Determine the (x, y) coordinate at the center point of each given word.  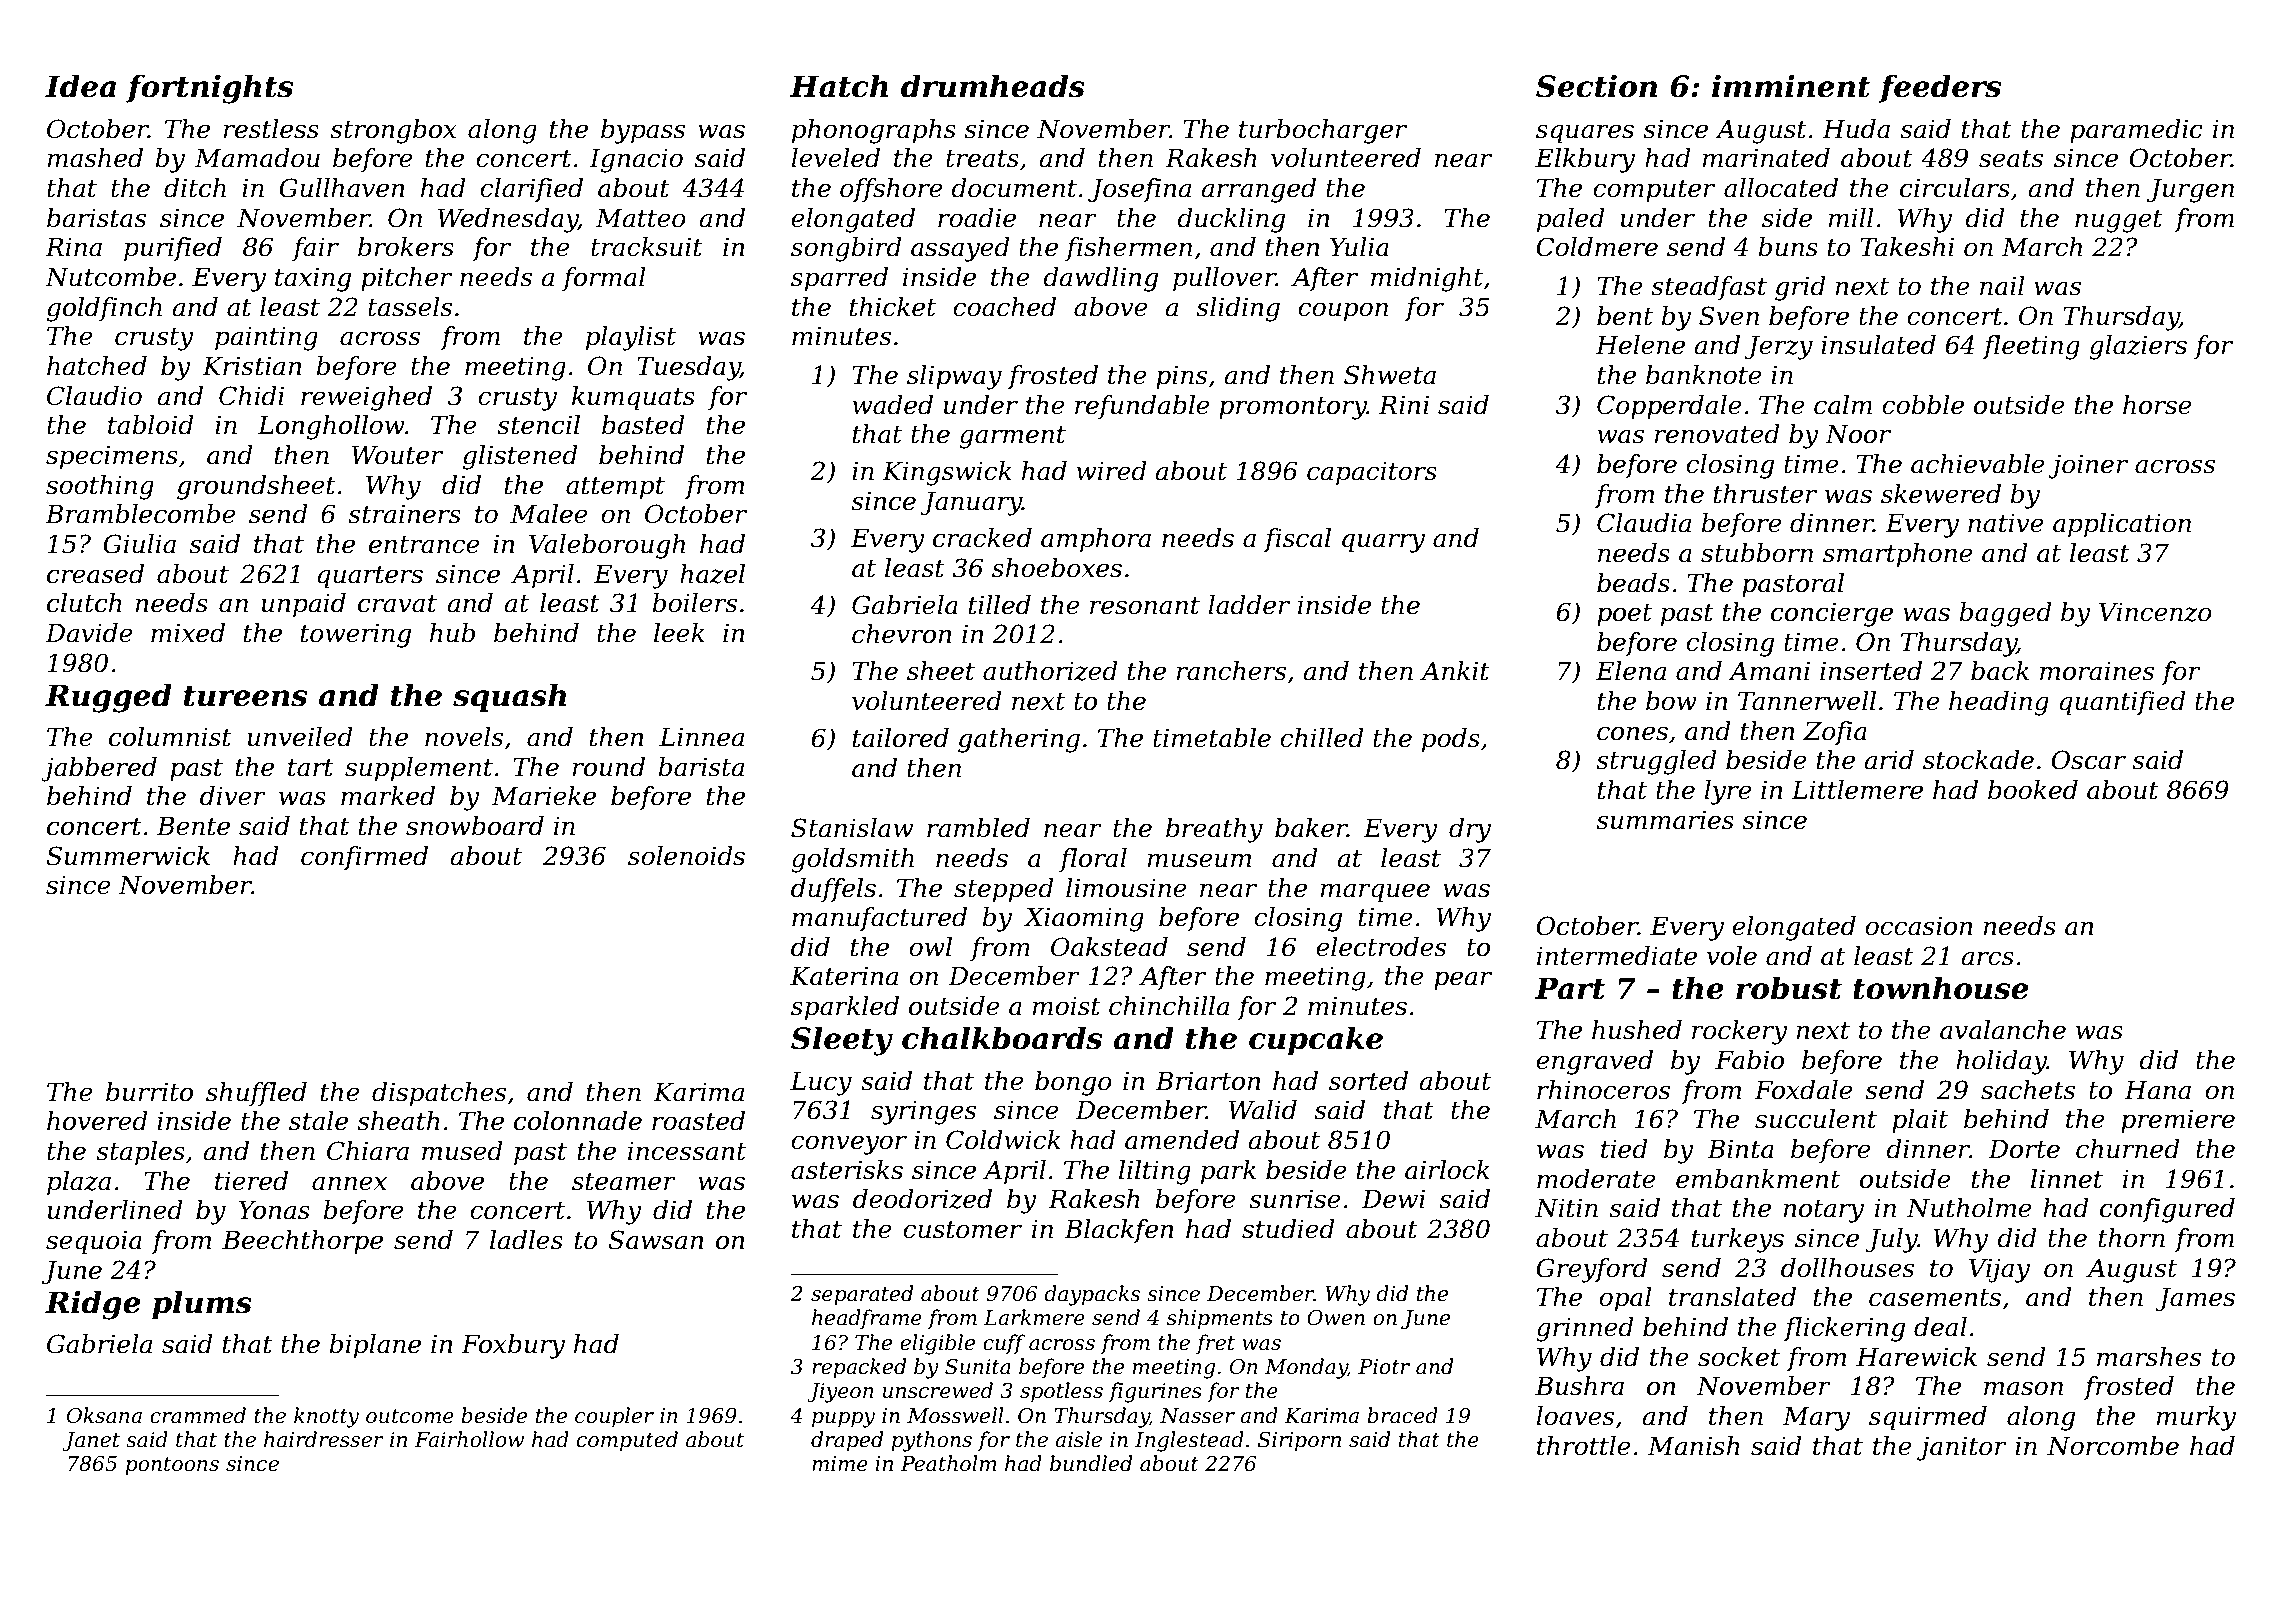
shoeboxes (1057, 568)
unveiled (300, 737)
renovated (1717, 434)
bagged (2005, 614)
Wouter (397, 455)
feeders (1940, 88)
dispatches (439, 1094)
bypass (643, 131)
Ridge (92, 1305)
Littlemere (1857, 790)
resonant (1145, 606)
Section (1596, 86)
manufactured (879, 919)
